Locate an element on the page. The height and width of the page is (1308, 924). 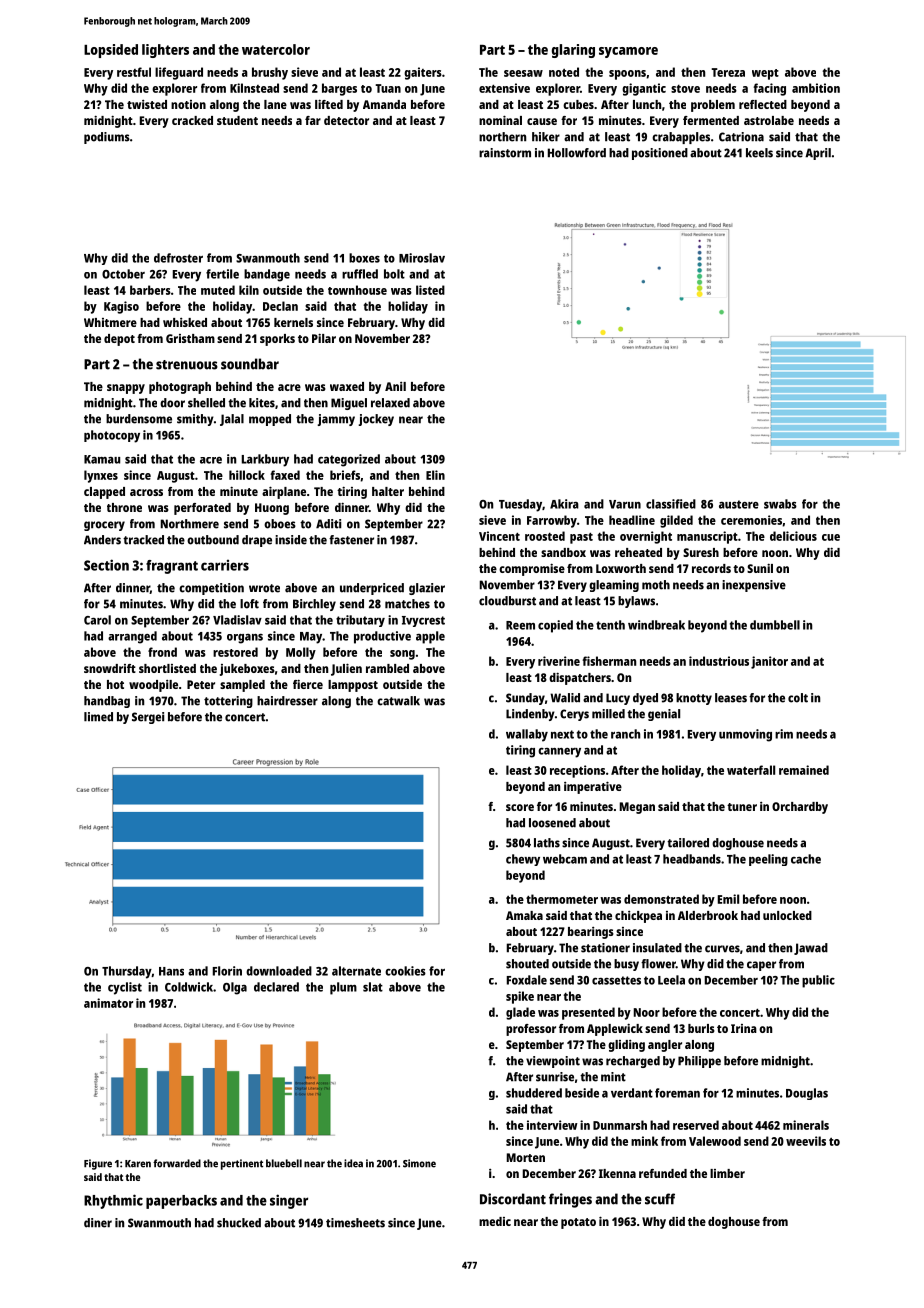
Rhythmic is located at coordinates (113, 1201).
